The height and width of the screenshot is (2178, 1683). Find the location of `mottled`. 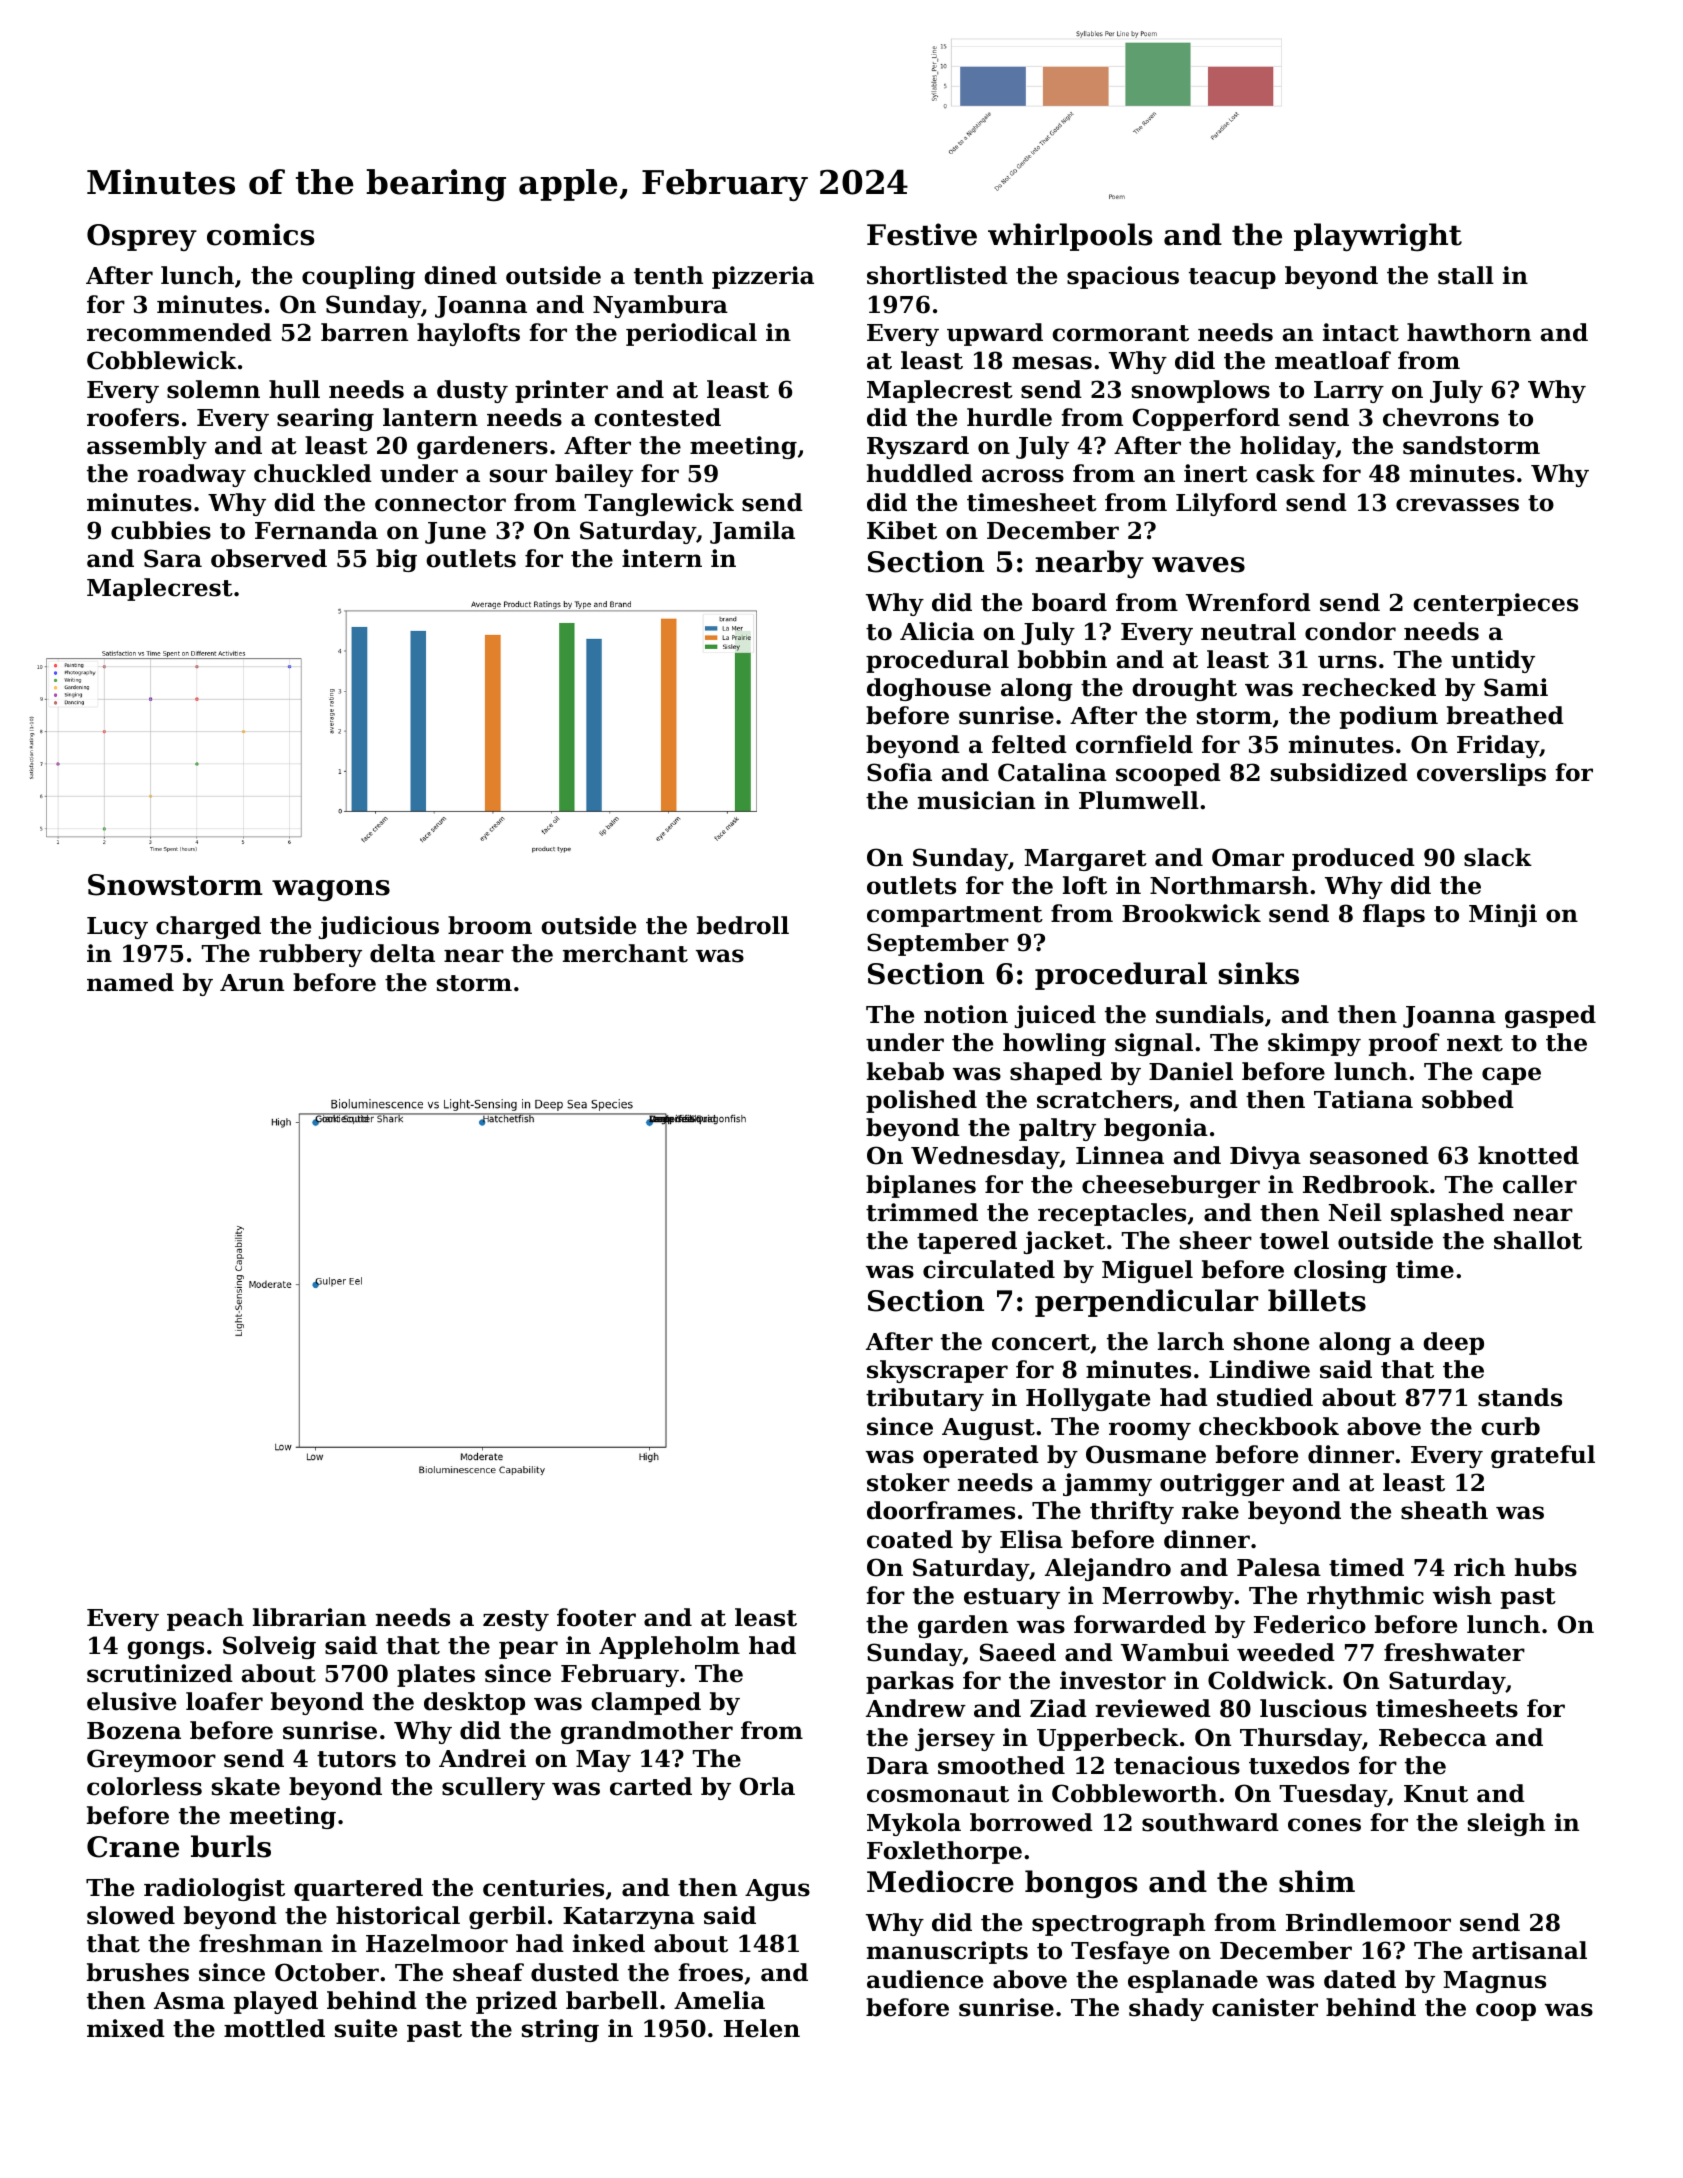

mottled is located at coordinates (274, 2028).
